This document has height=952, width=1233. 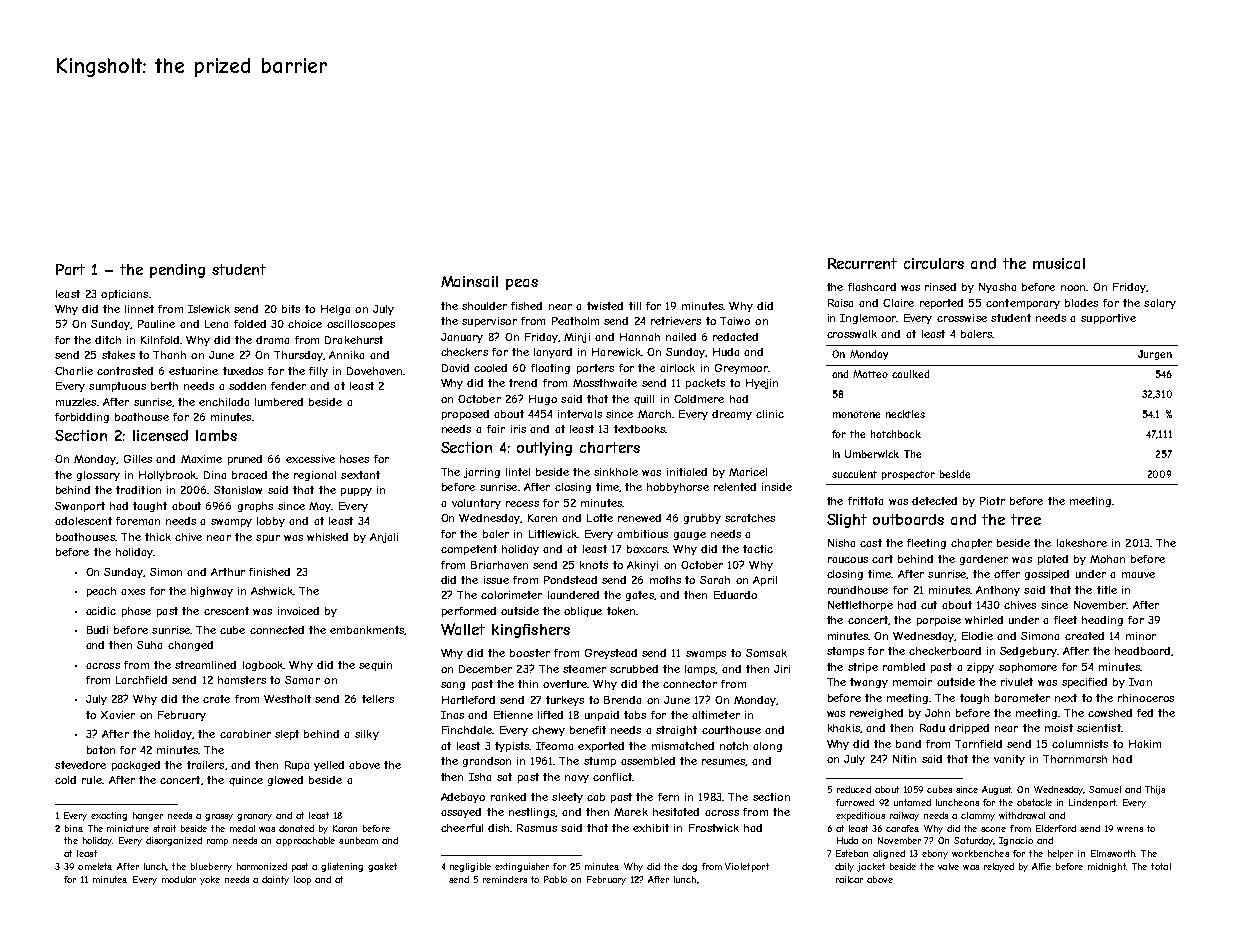 What do you see at coordinates (860, 816) in the document?
I see `expeditious` at bounding box center [860, 816].
